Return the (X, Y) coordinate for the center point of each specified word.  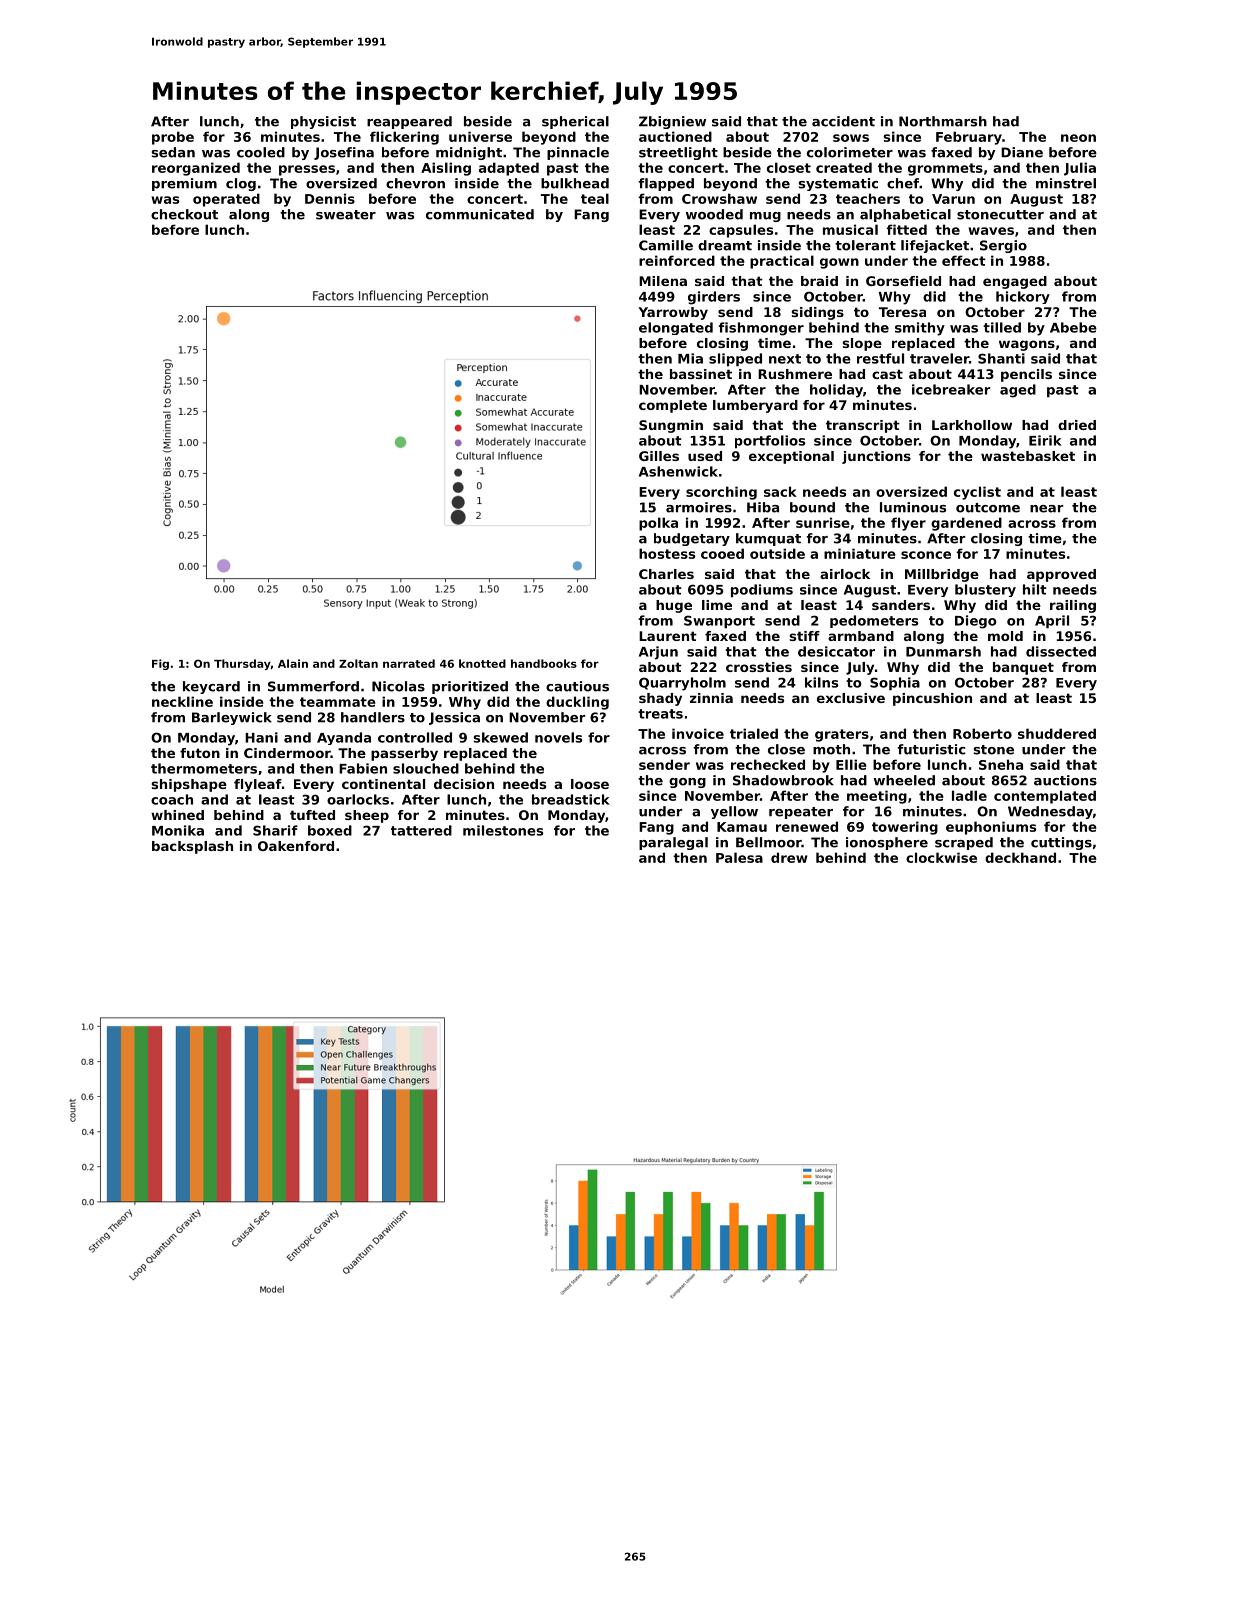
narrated (409, 663)
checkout (184, 214)
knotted (482, 663)
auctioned (675, 136)
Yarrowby (673, 313)
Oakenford (296, 846)
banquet (1023, 668)
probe (173, 138)
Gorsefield (903, 281)
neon (1078, 138)
